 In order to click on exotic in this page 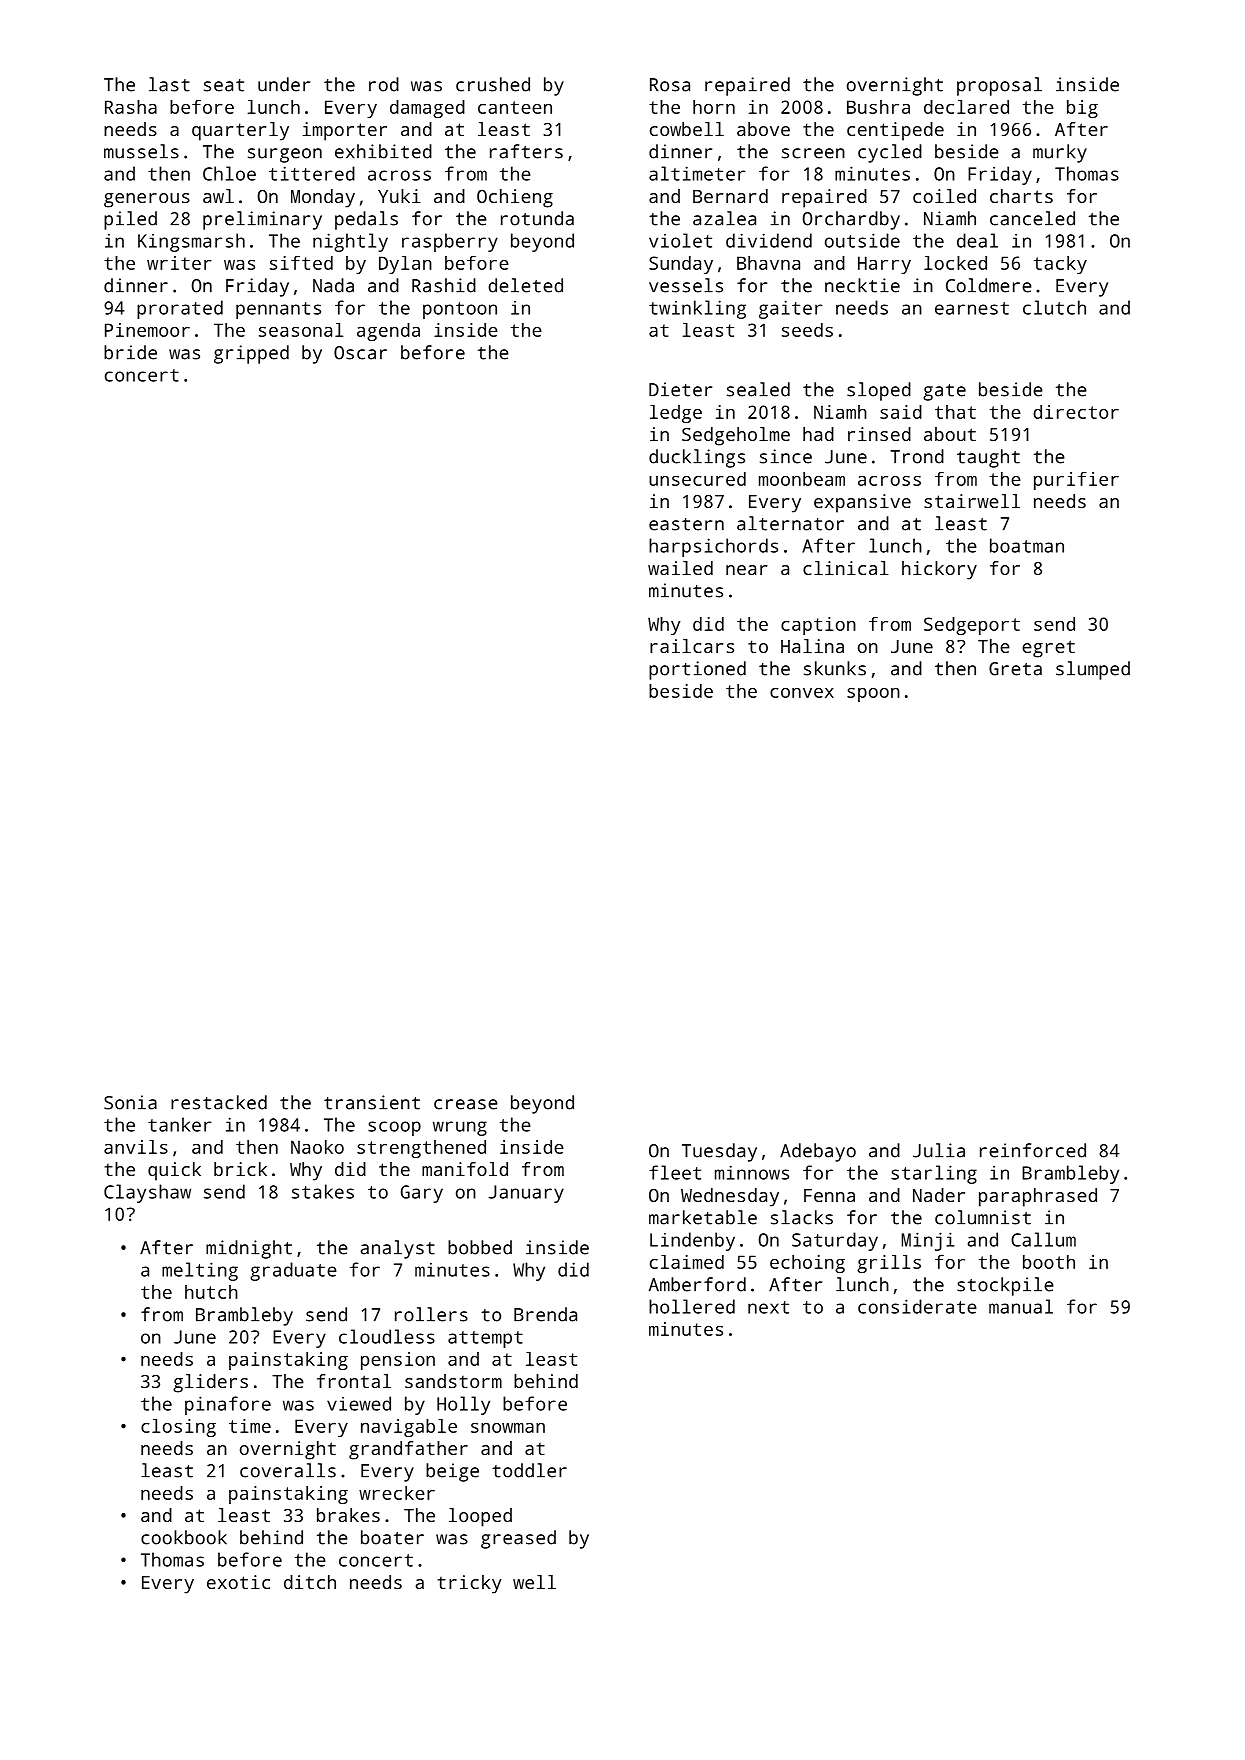, I will do `click(238, 1582)`.
